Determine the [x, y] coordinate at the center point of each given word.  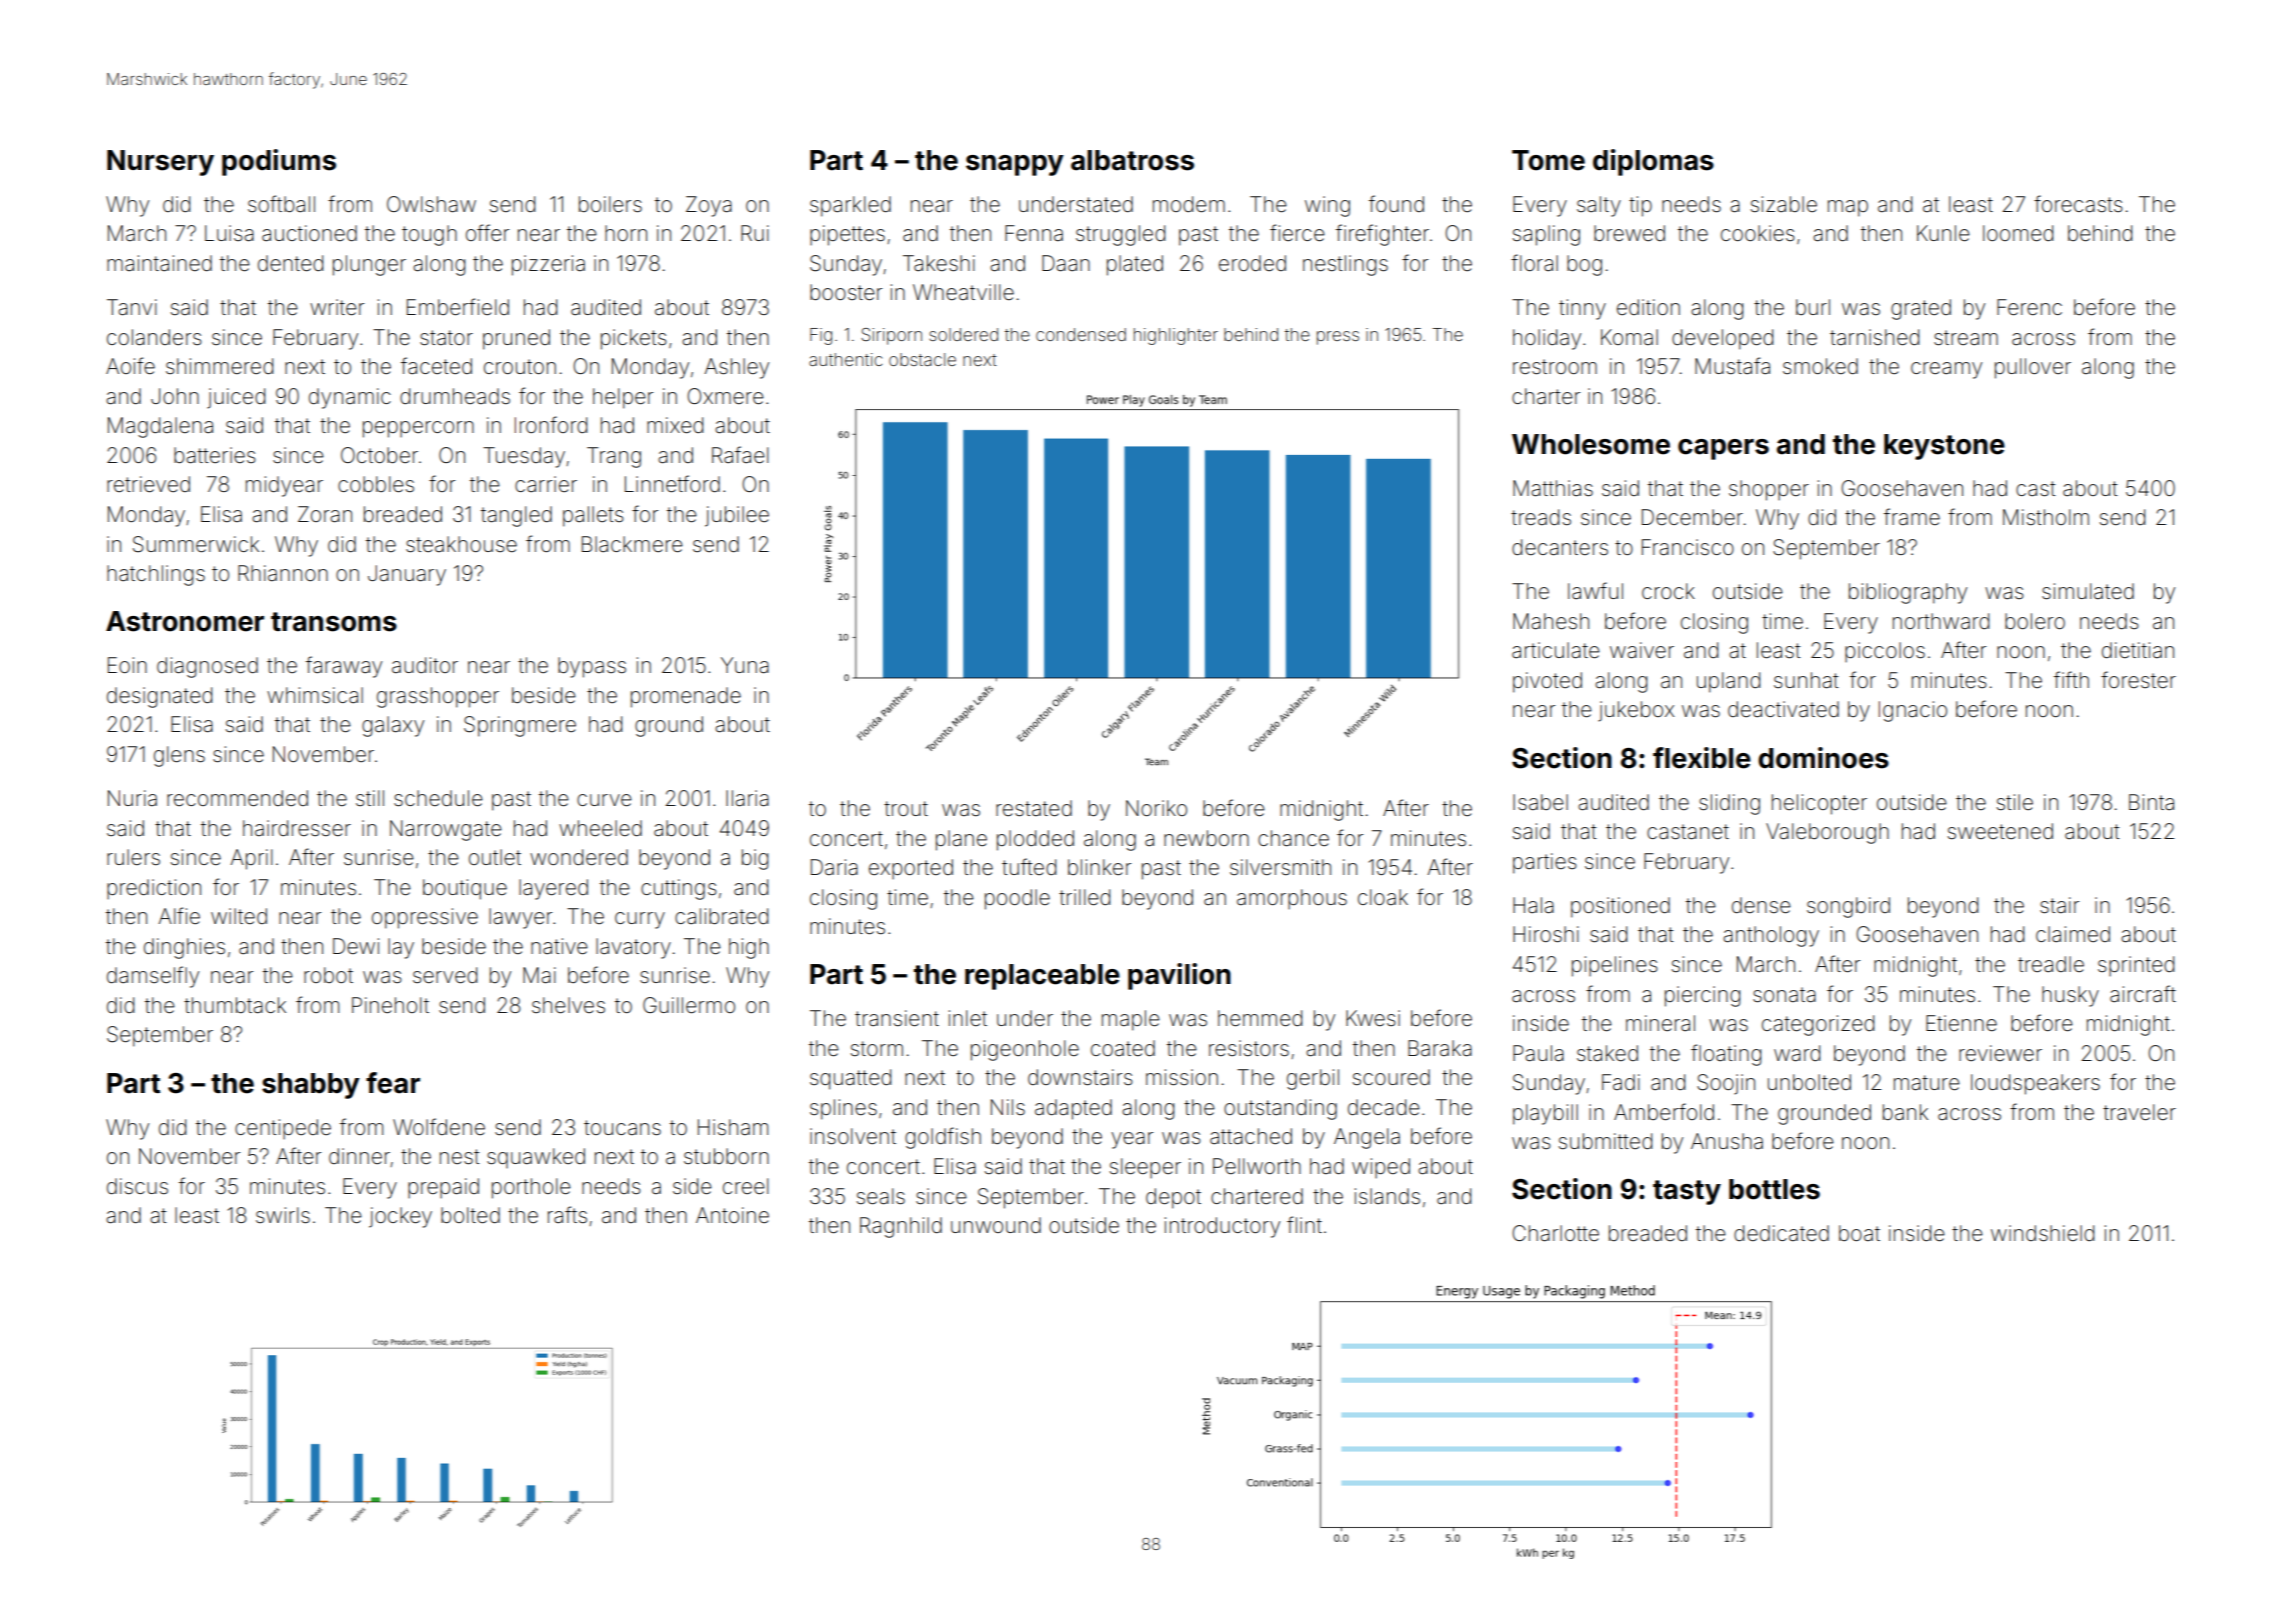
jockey [400, 1217]
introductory [1222, 1227]
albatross [1132, 160]
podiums [279, 162]
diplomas [1653, 162]
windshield [2042, 1233]
